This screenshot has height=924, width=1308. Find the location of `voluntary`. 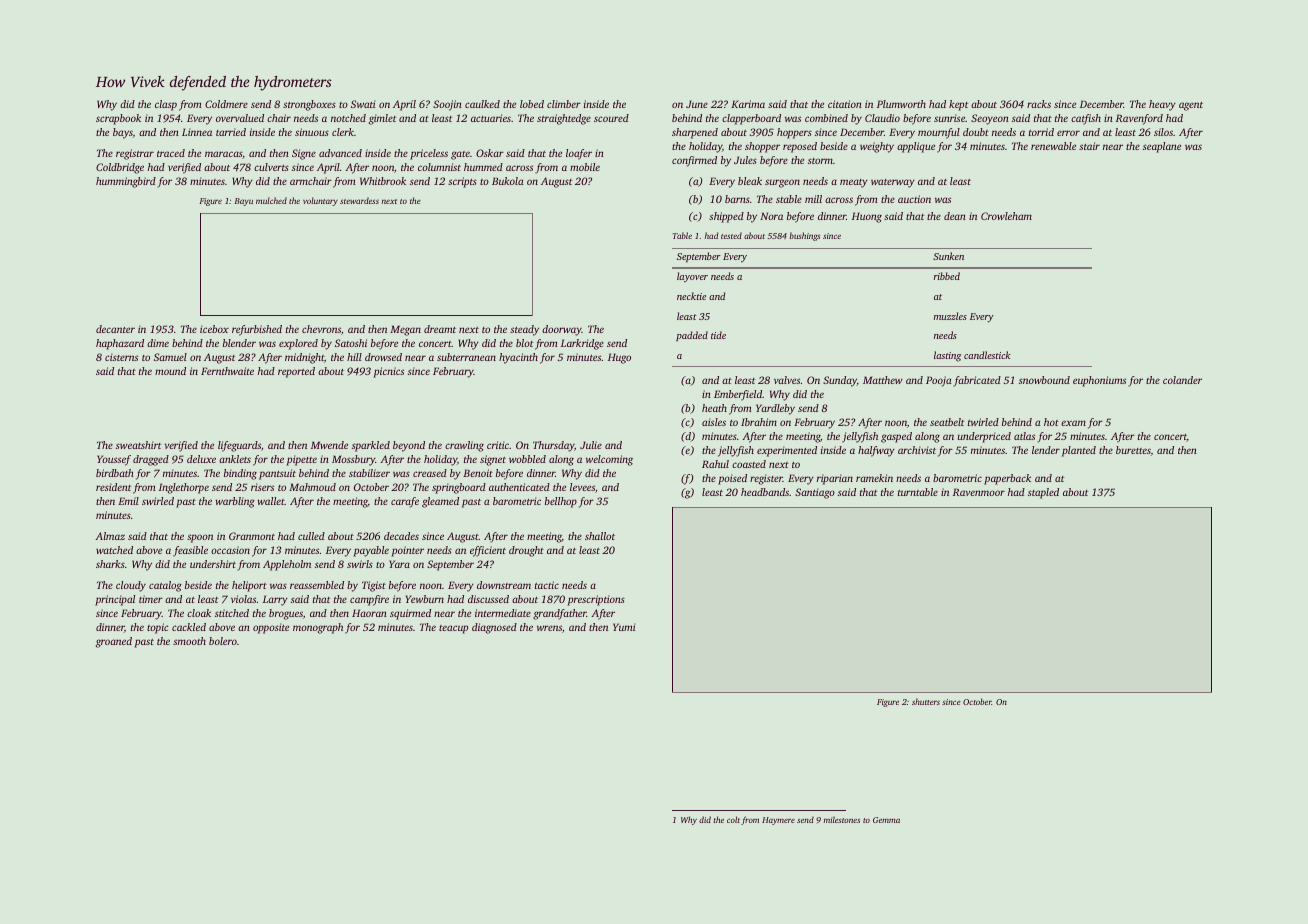

voluntary is located at coordinates (320, 201).
